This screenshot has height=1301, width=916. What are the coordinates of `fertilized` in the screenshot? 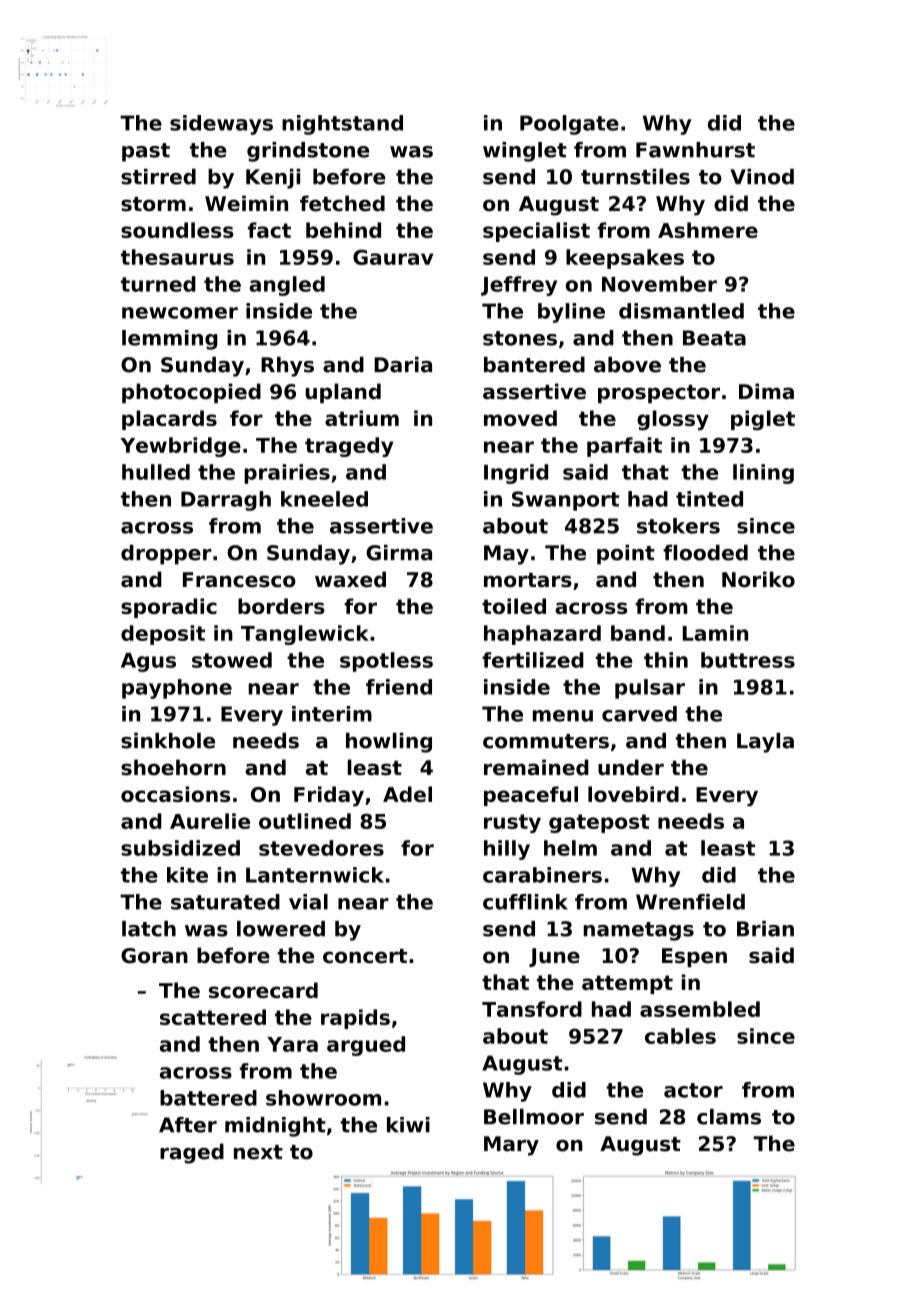 It's located at (533, 660).
